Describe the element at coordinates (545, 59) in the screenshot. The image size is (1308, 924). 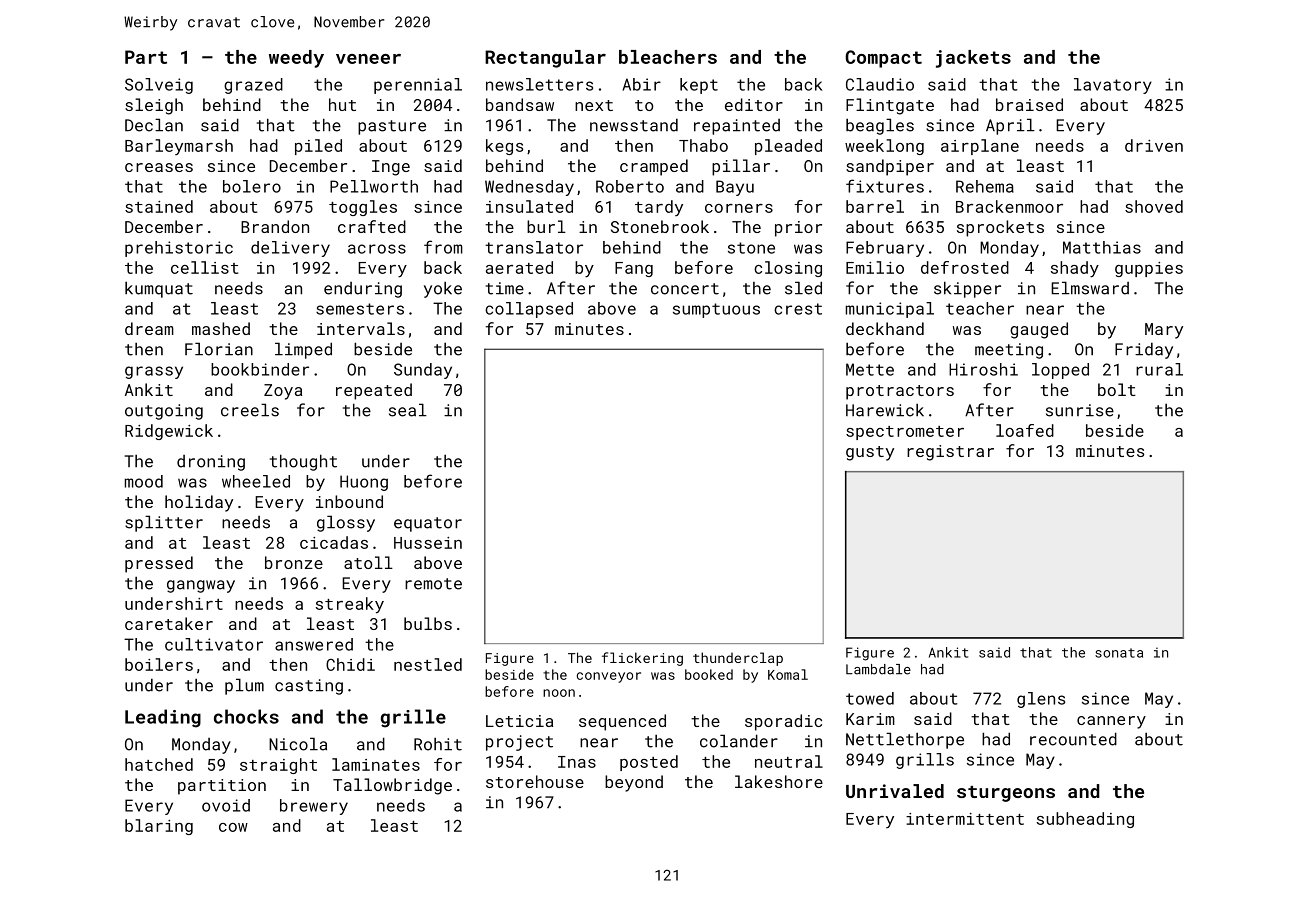
I see `Rectangular` at that location.
